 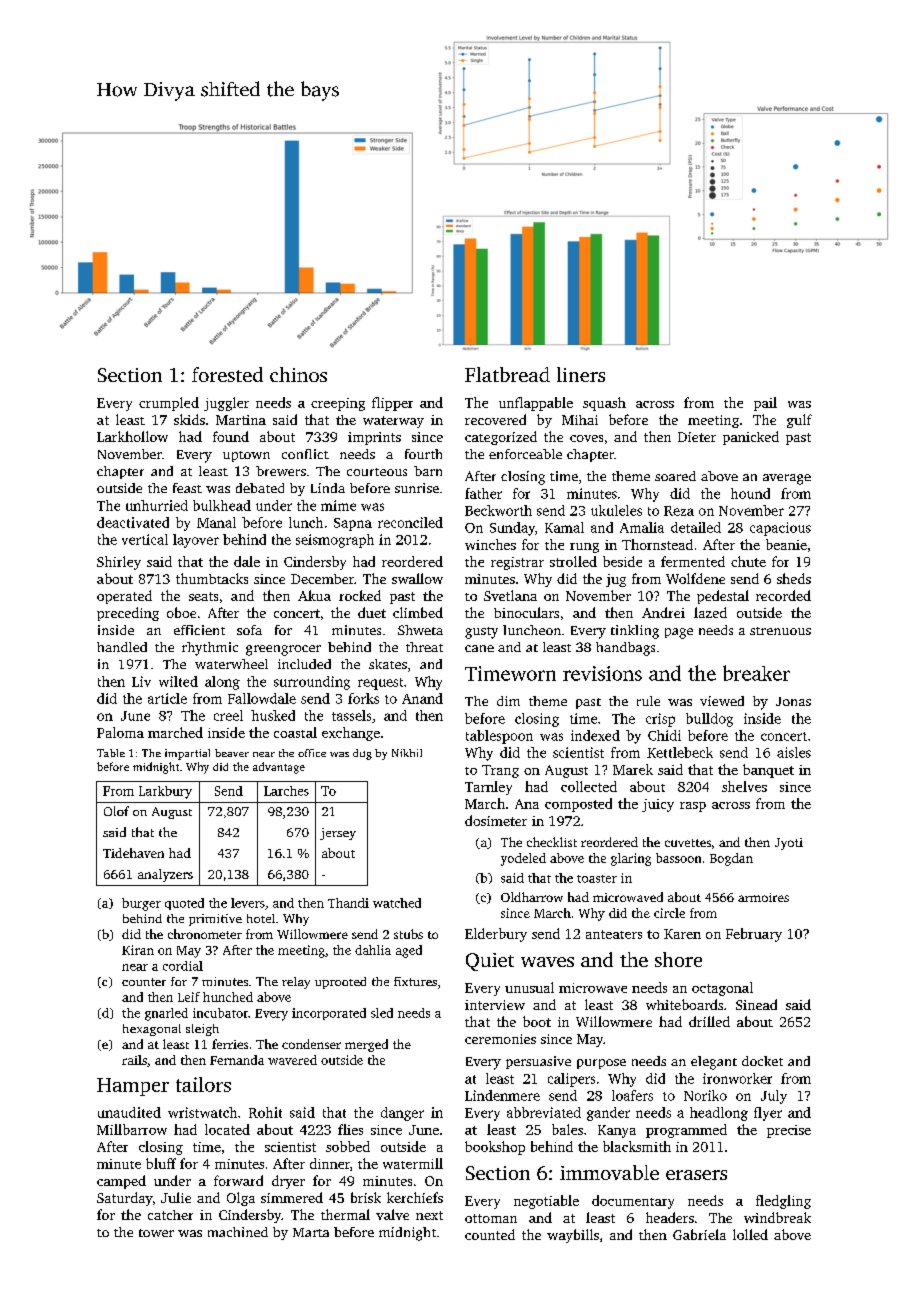 What do you see at coordinates (382, 1013) in the screenshot?
I see `sled` at bounding box center [382, 1013].
